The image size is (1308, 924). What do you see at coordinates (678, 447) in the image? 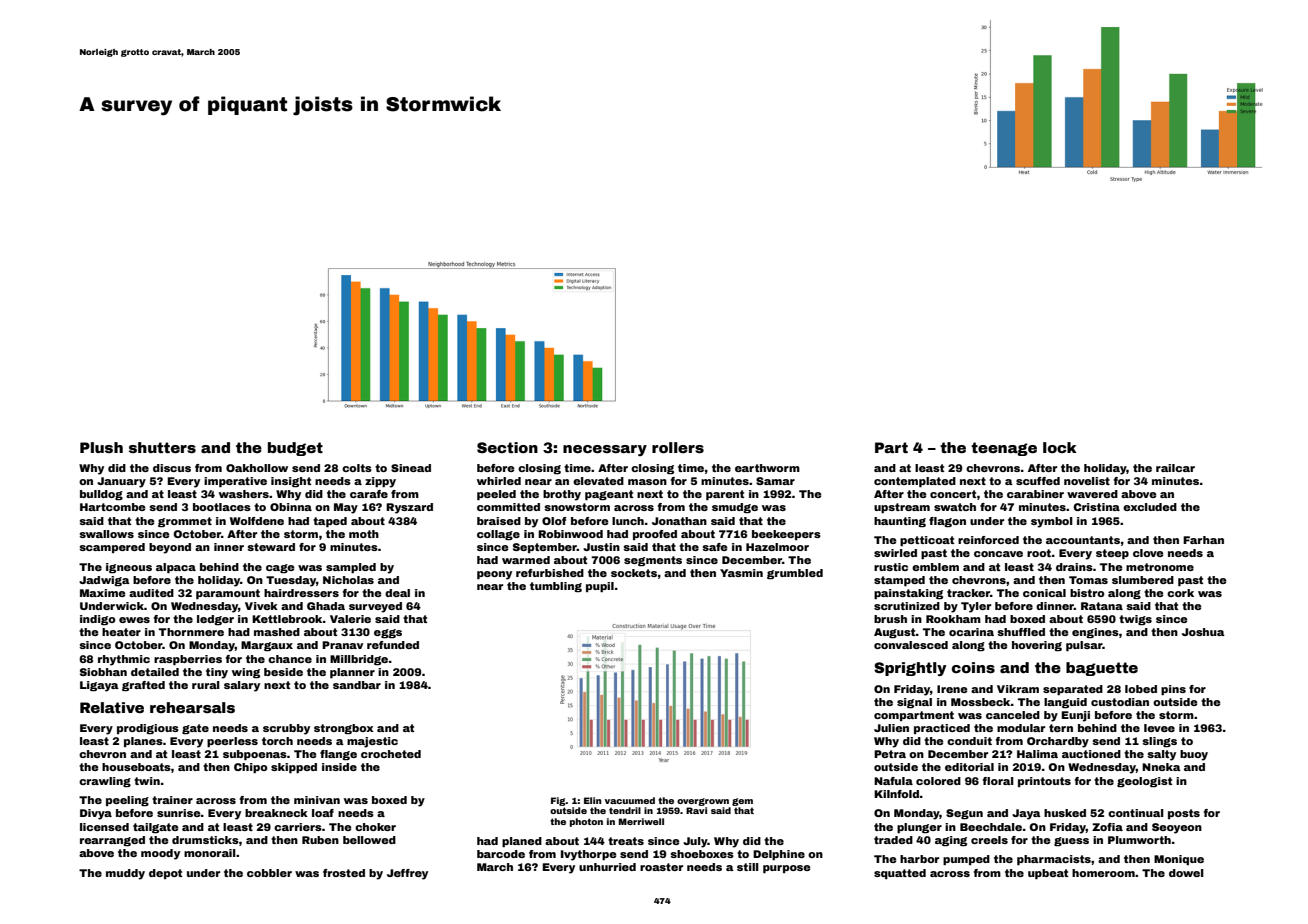
I see `rollers` at bounding box center [678, 447].
